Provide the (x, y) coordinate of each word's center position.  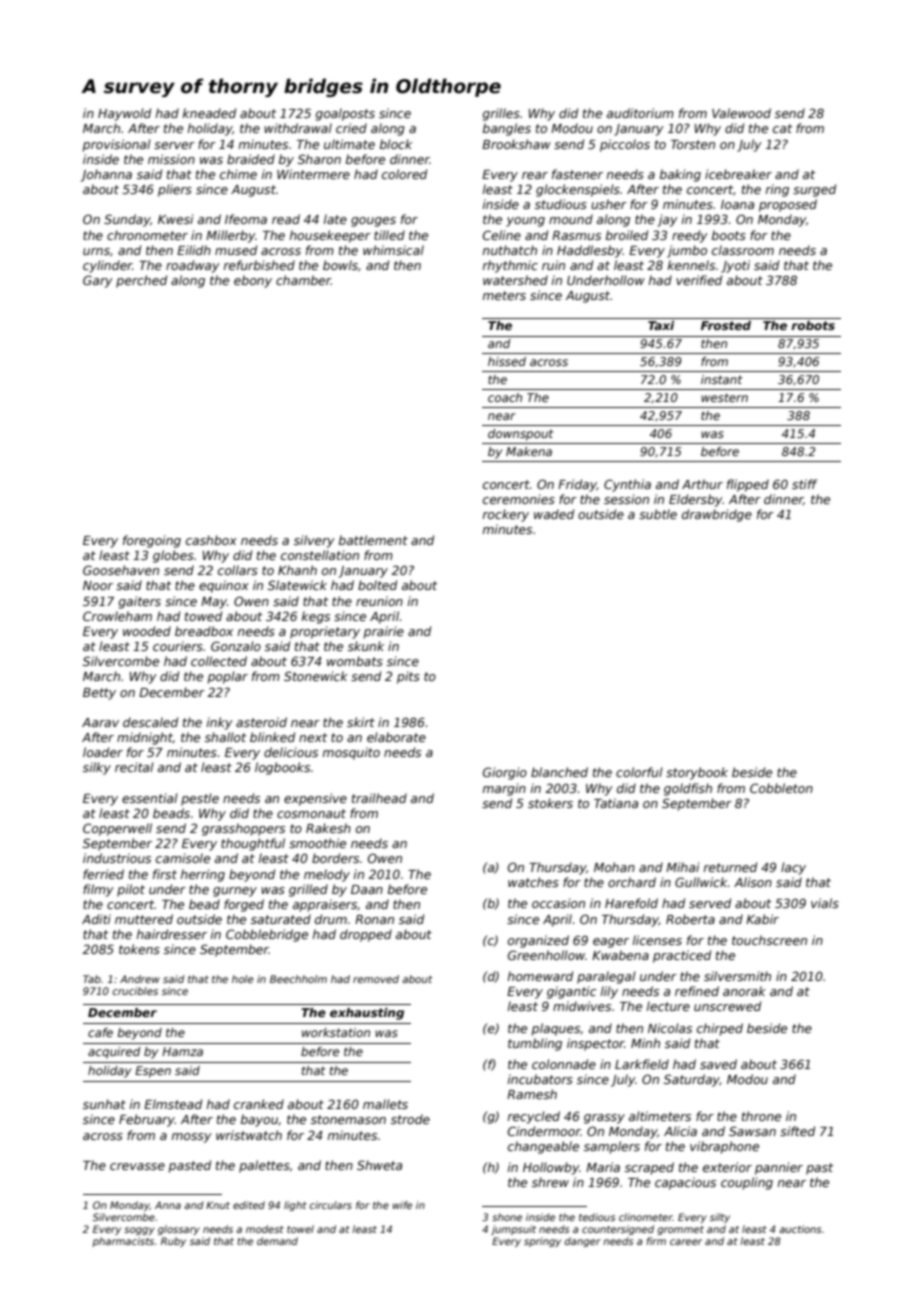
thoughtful (253, 844)
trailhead (379, 798)
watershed (515, 280)
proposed (788, 205)
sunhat (104, 1104)
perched (141, 281)
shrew (550, 1182)
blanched (559, 772)
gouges (373, 222)
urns (96, 251)
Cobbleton (781, 788)
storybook (697, 773)
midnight (145, 738)
